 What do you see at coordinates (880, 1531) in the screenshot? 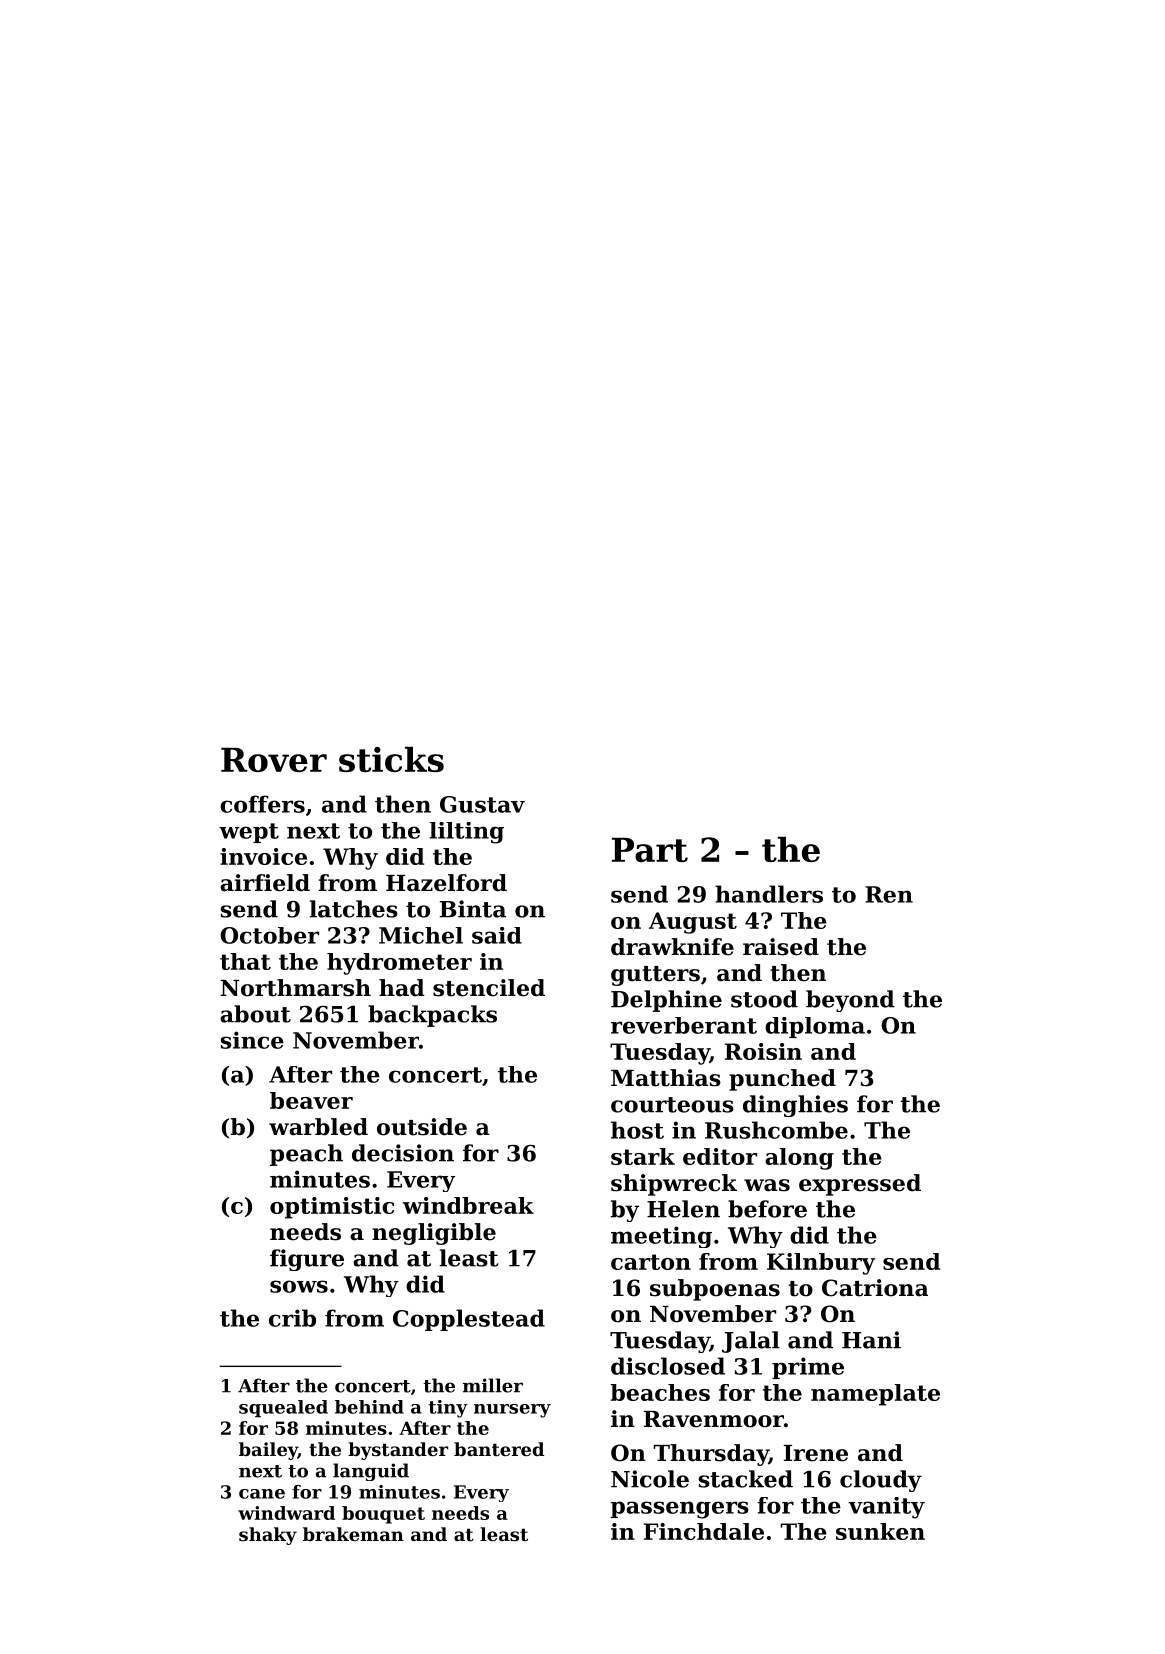
I see `sunken` at bounding box center [880, 1531].
